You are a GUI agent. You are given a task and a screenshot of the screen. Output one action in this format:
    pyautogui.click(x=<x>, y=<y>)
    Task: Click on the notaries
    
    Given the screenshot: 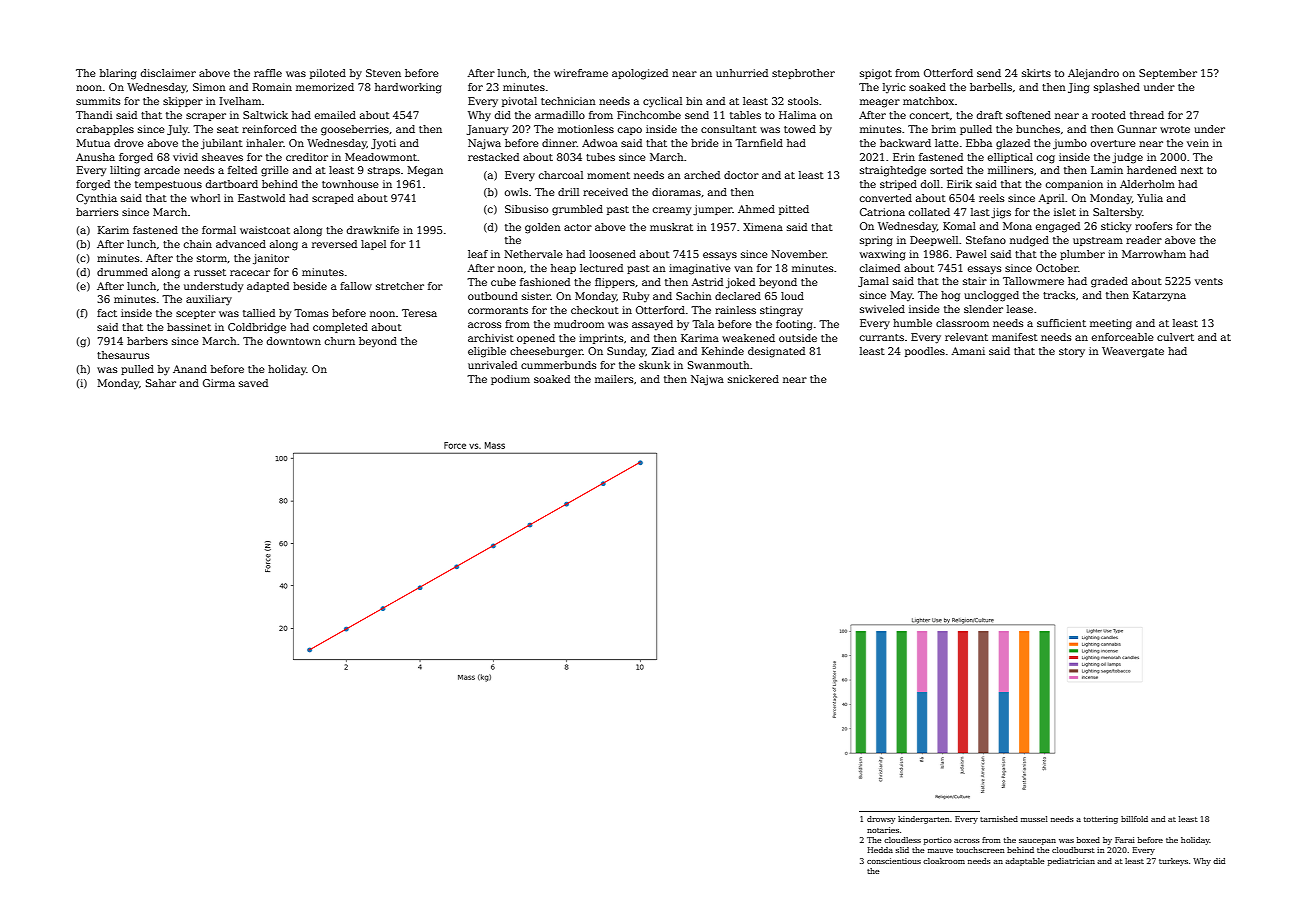 What is the action you would take?
    pyautogui.click(x=883, y=830)
